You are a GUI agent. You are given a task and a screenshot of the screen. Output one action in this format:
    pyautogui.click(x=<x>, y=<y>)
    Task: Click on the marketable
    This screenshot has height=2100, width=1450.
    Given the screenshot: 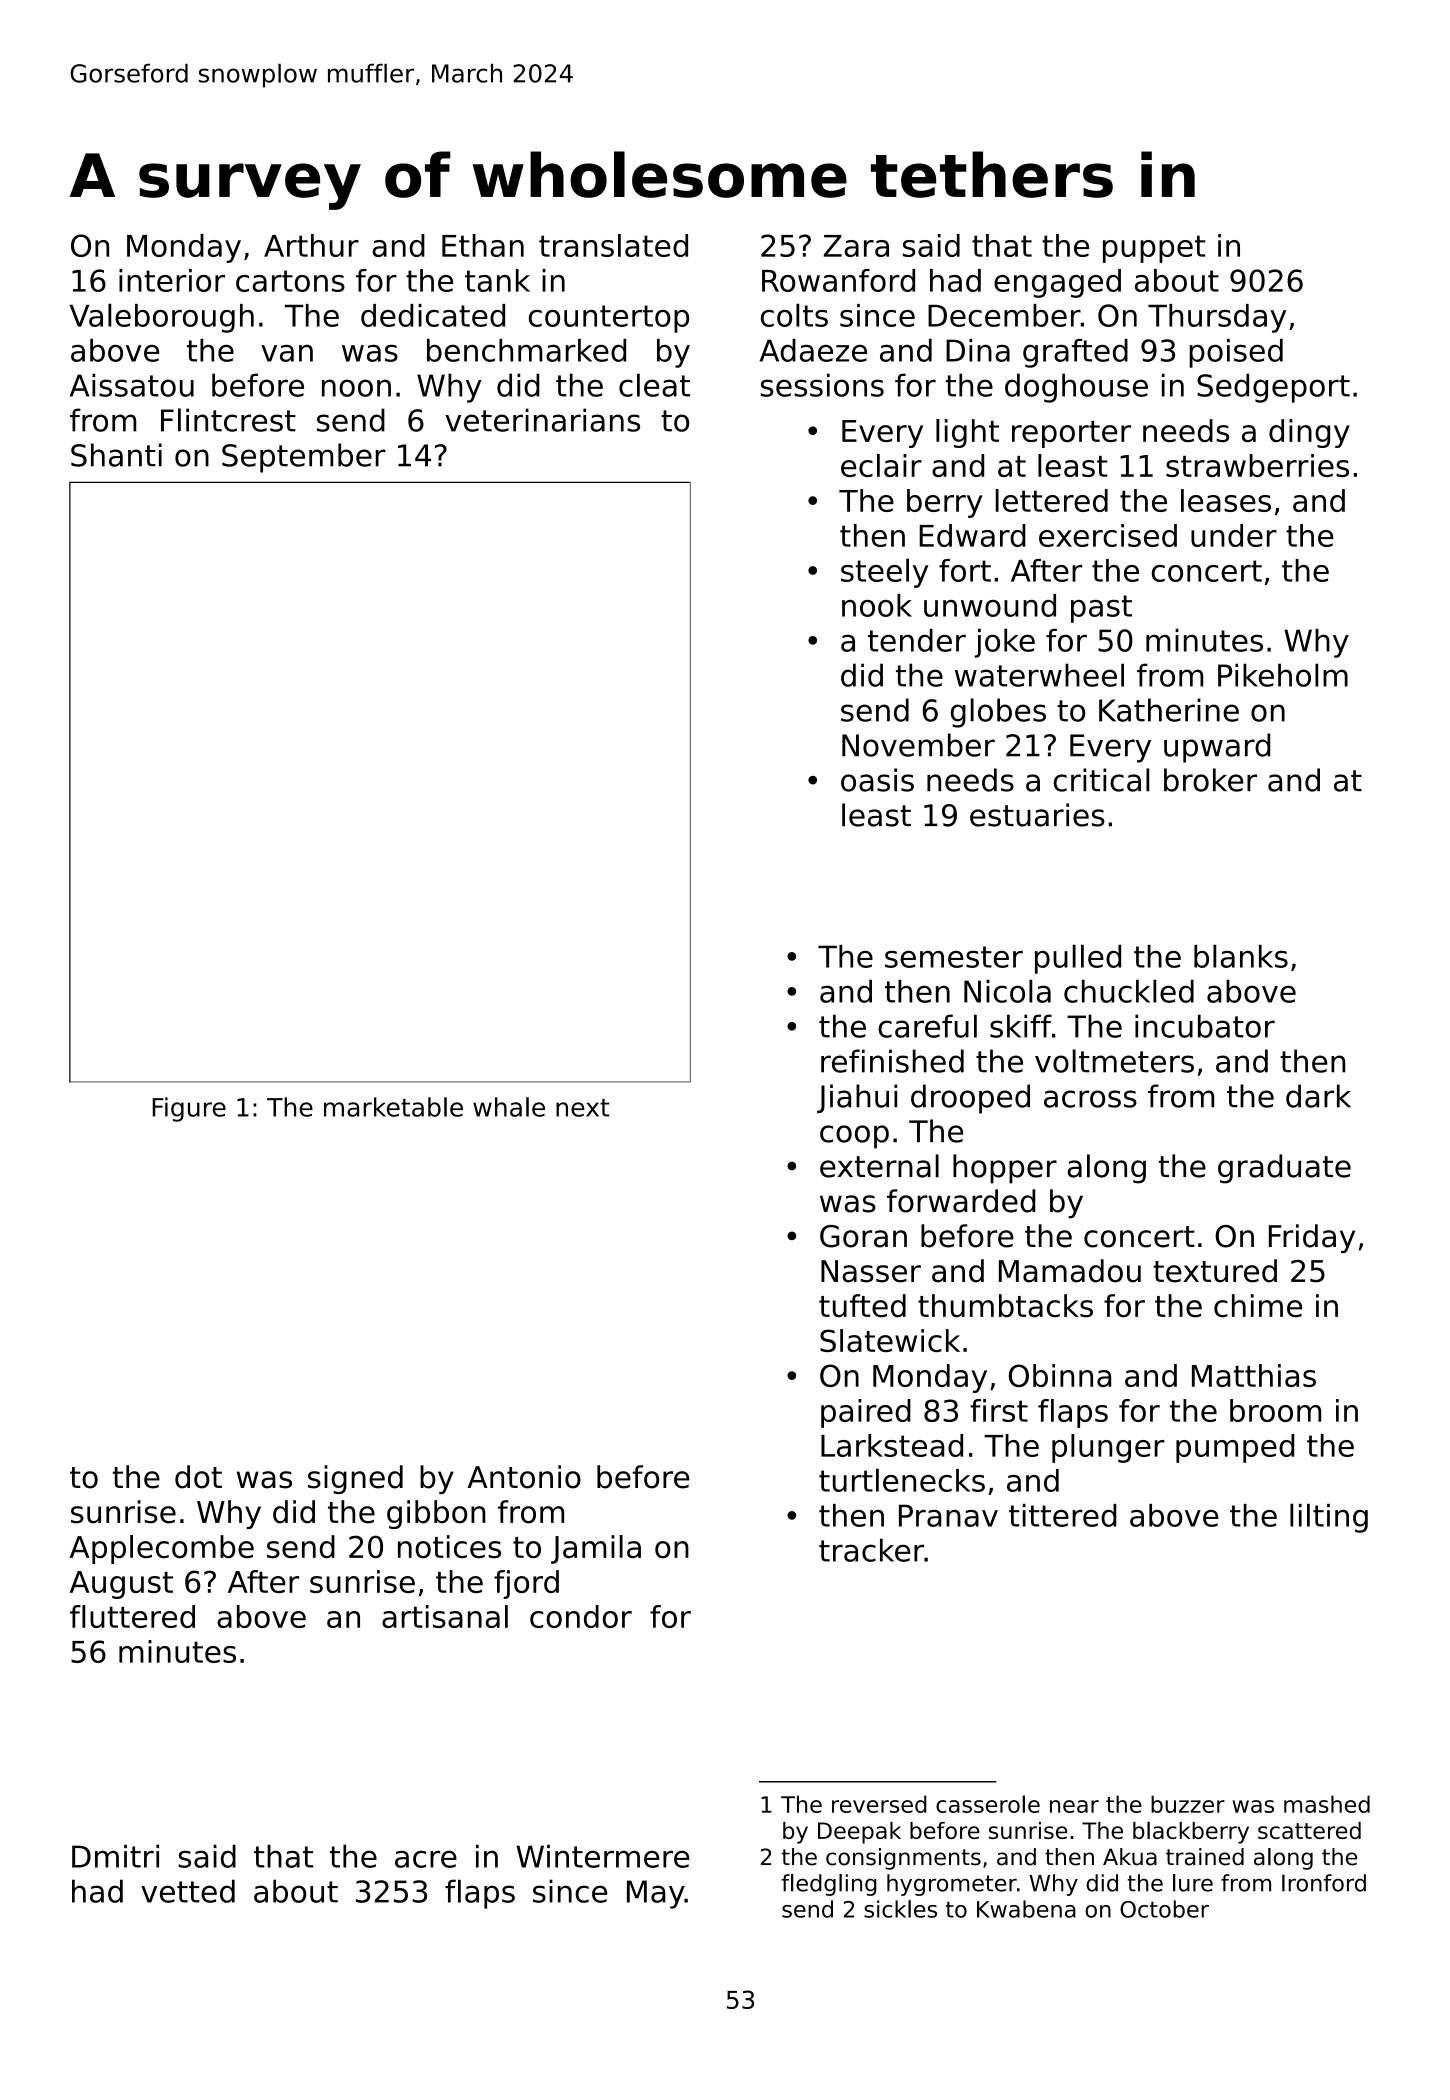 What is the action you would take?
    pyautogui.click(x=393, y=1107)
